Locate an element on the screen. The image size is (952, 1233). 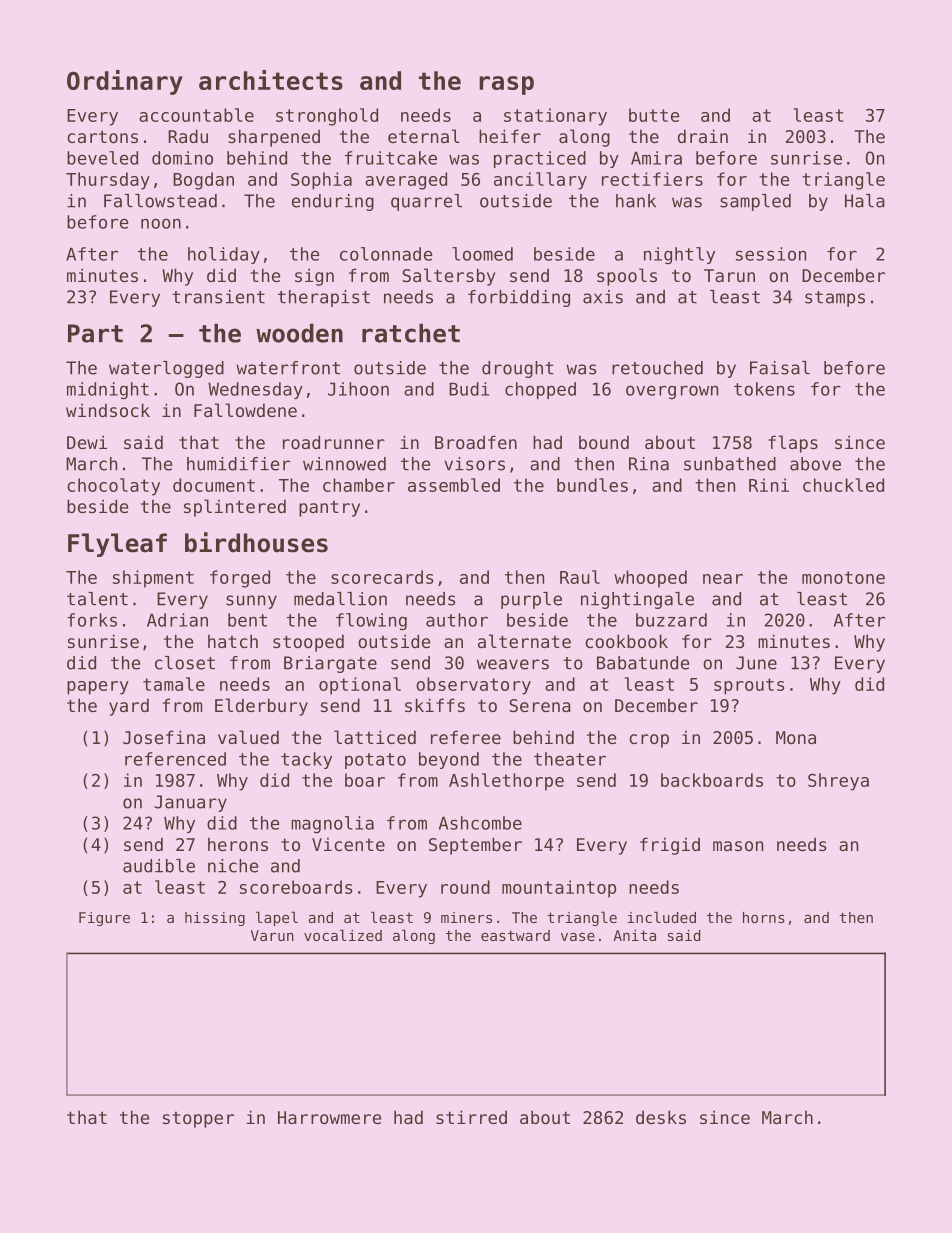
June is located at coordinates (756, 663).
